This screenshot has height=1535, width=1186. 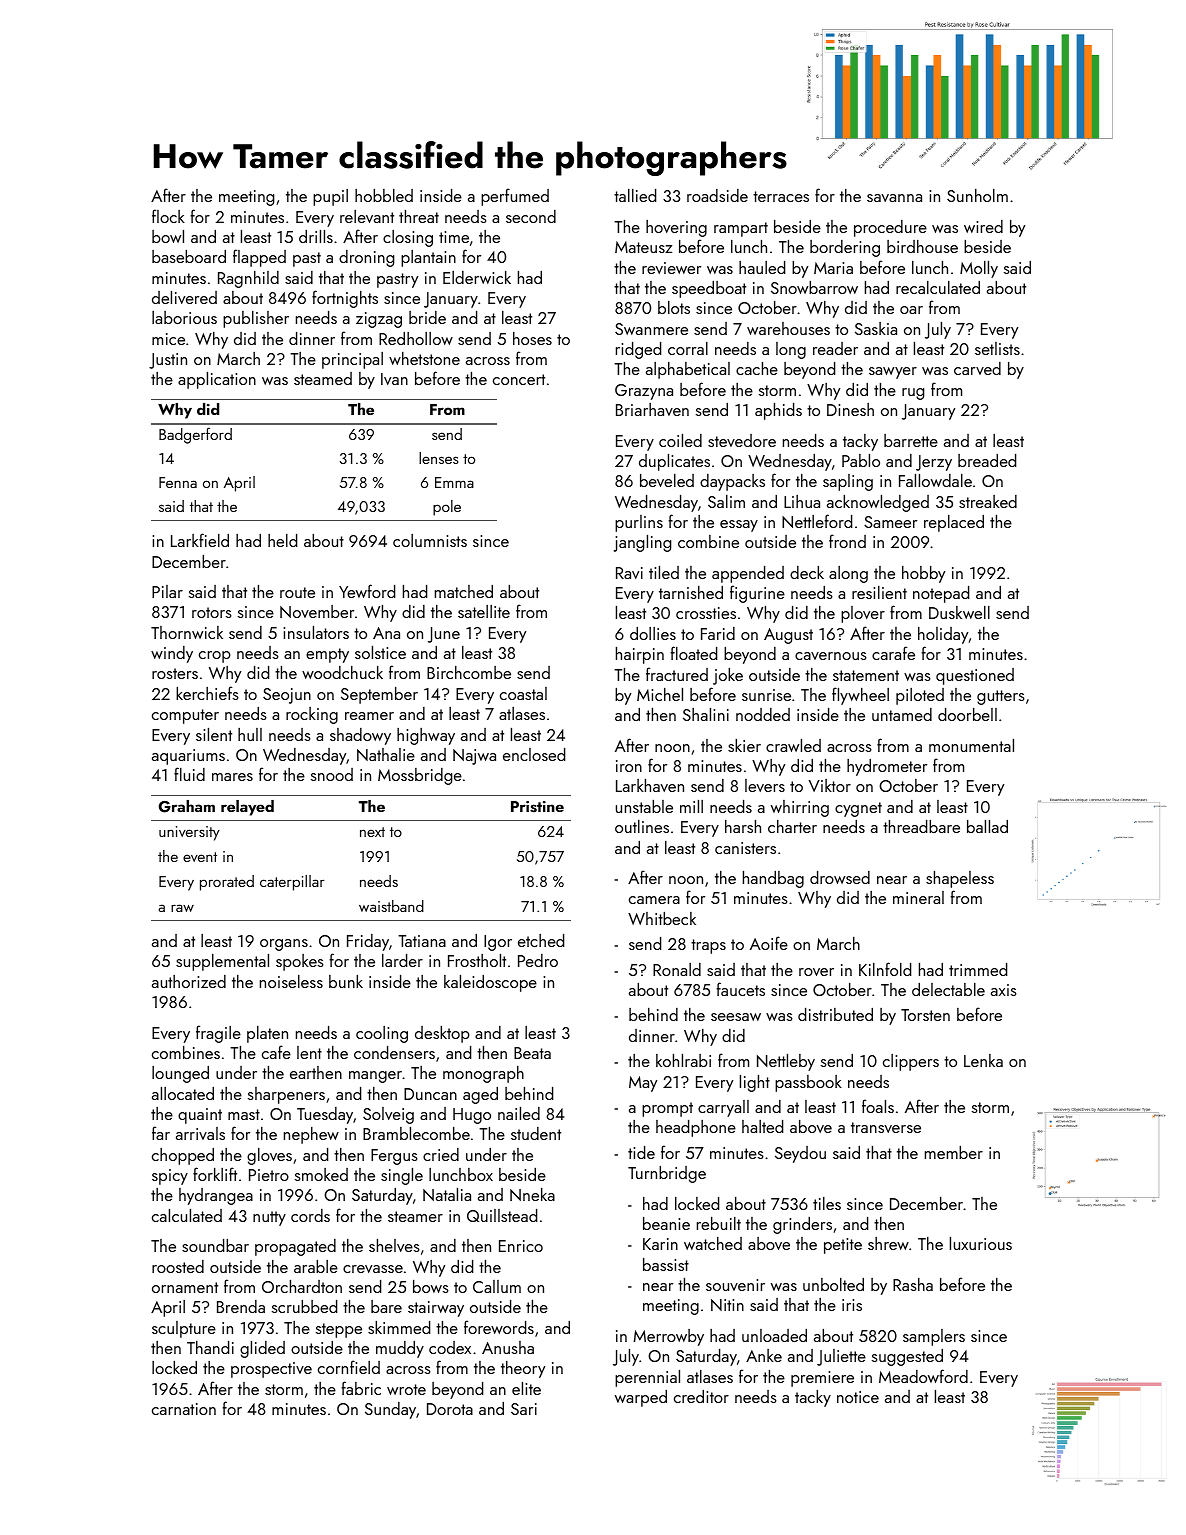 What do you see at coordinates (644, 392) in the screenshot?
I see `Grazyna` at bounding box center [644, 392].
